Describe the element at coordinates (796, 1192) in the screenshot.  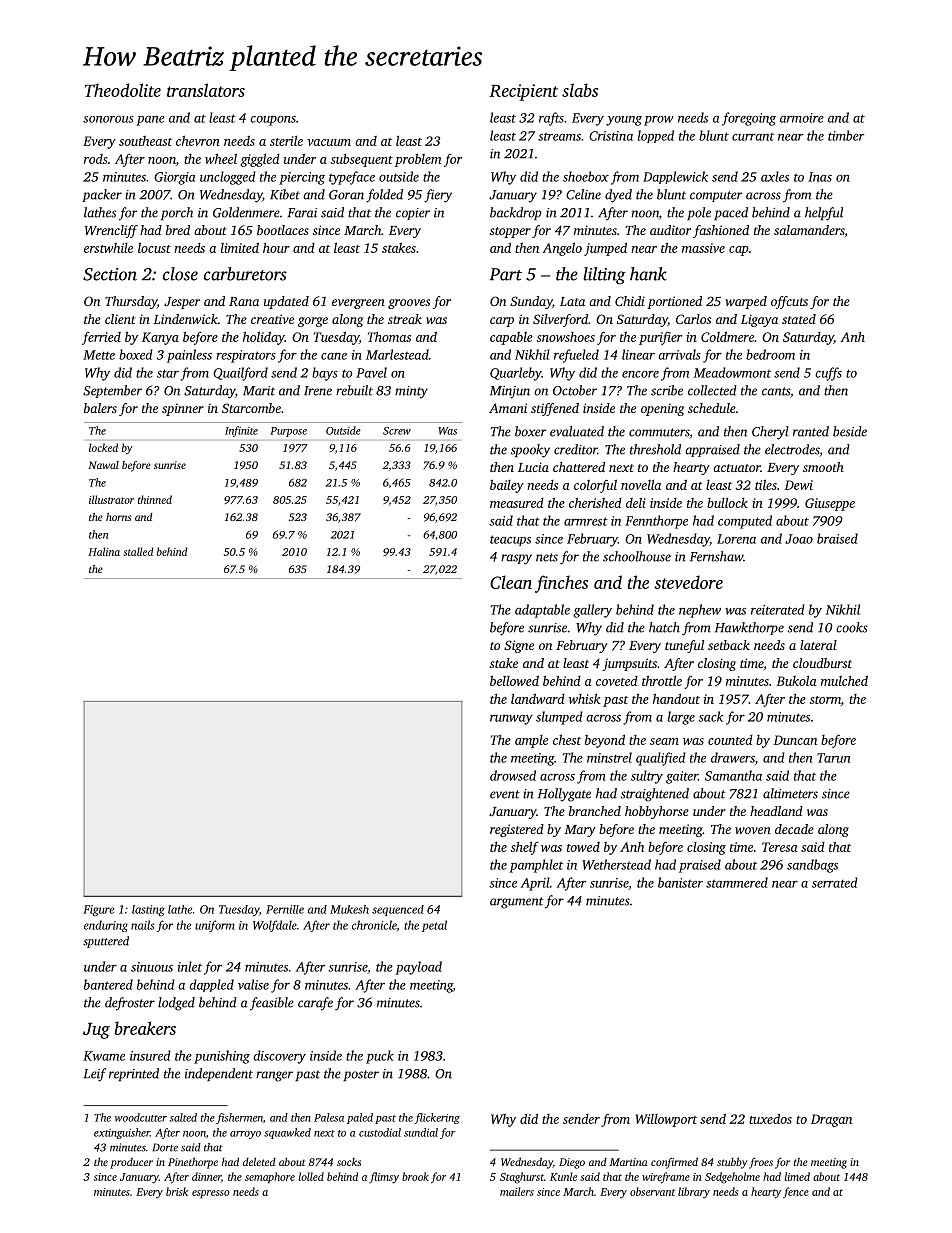
I see `fence` at that location.
